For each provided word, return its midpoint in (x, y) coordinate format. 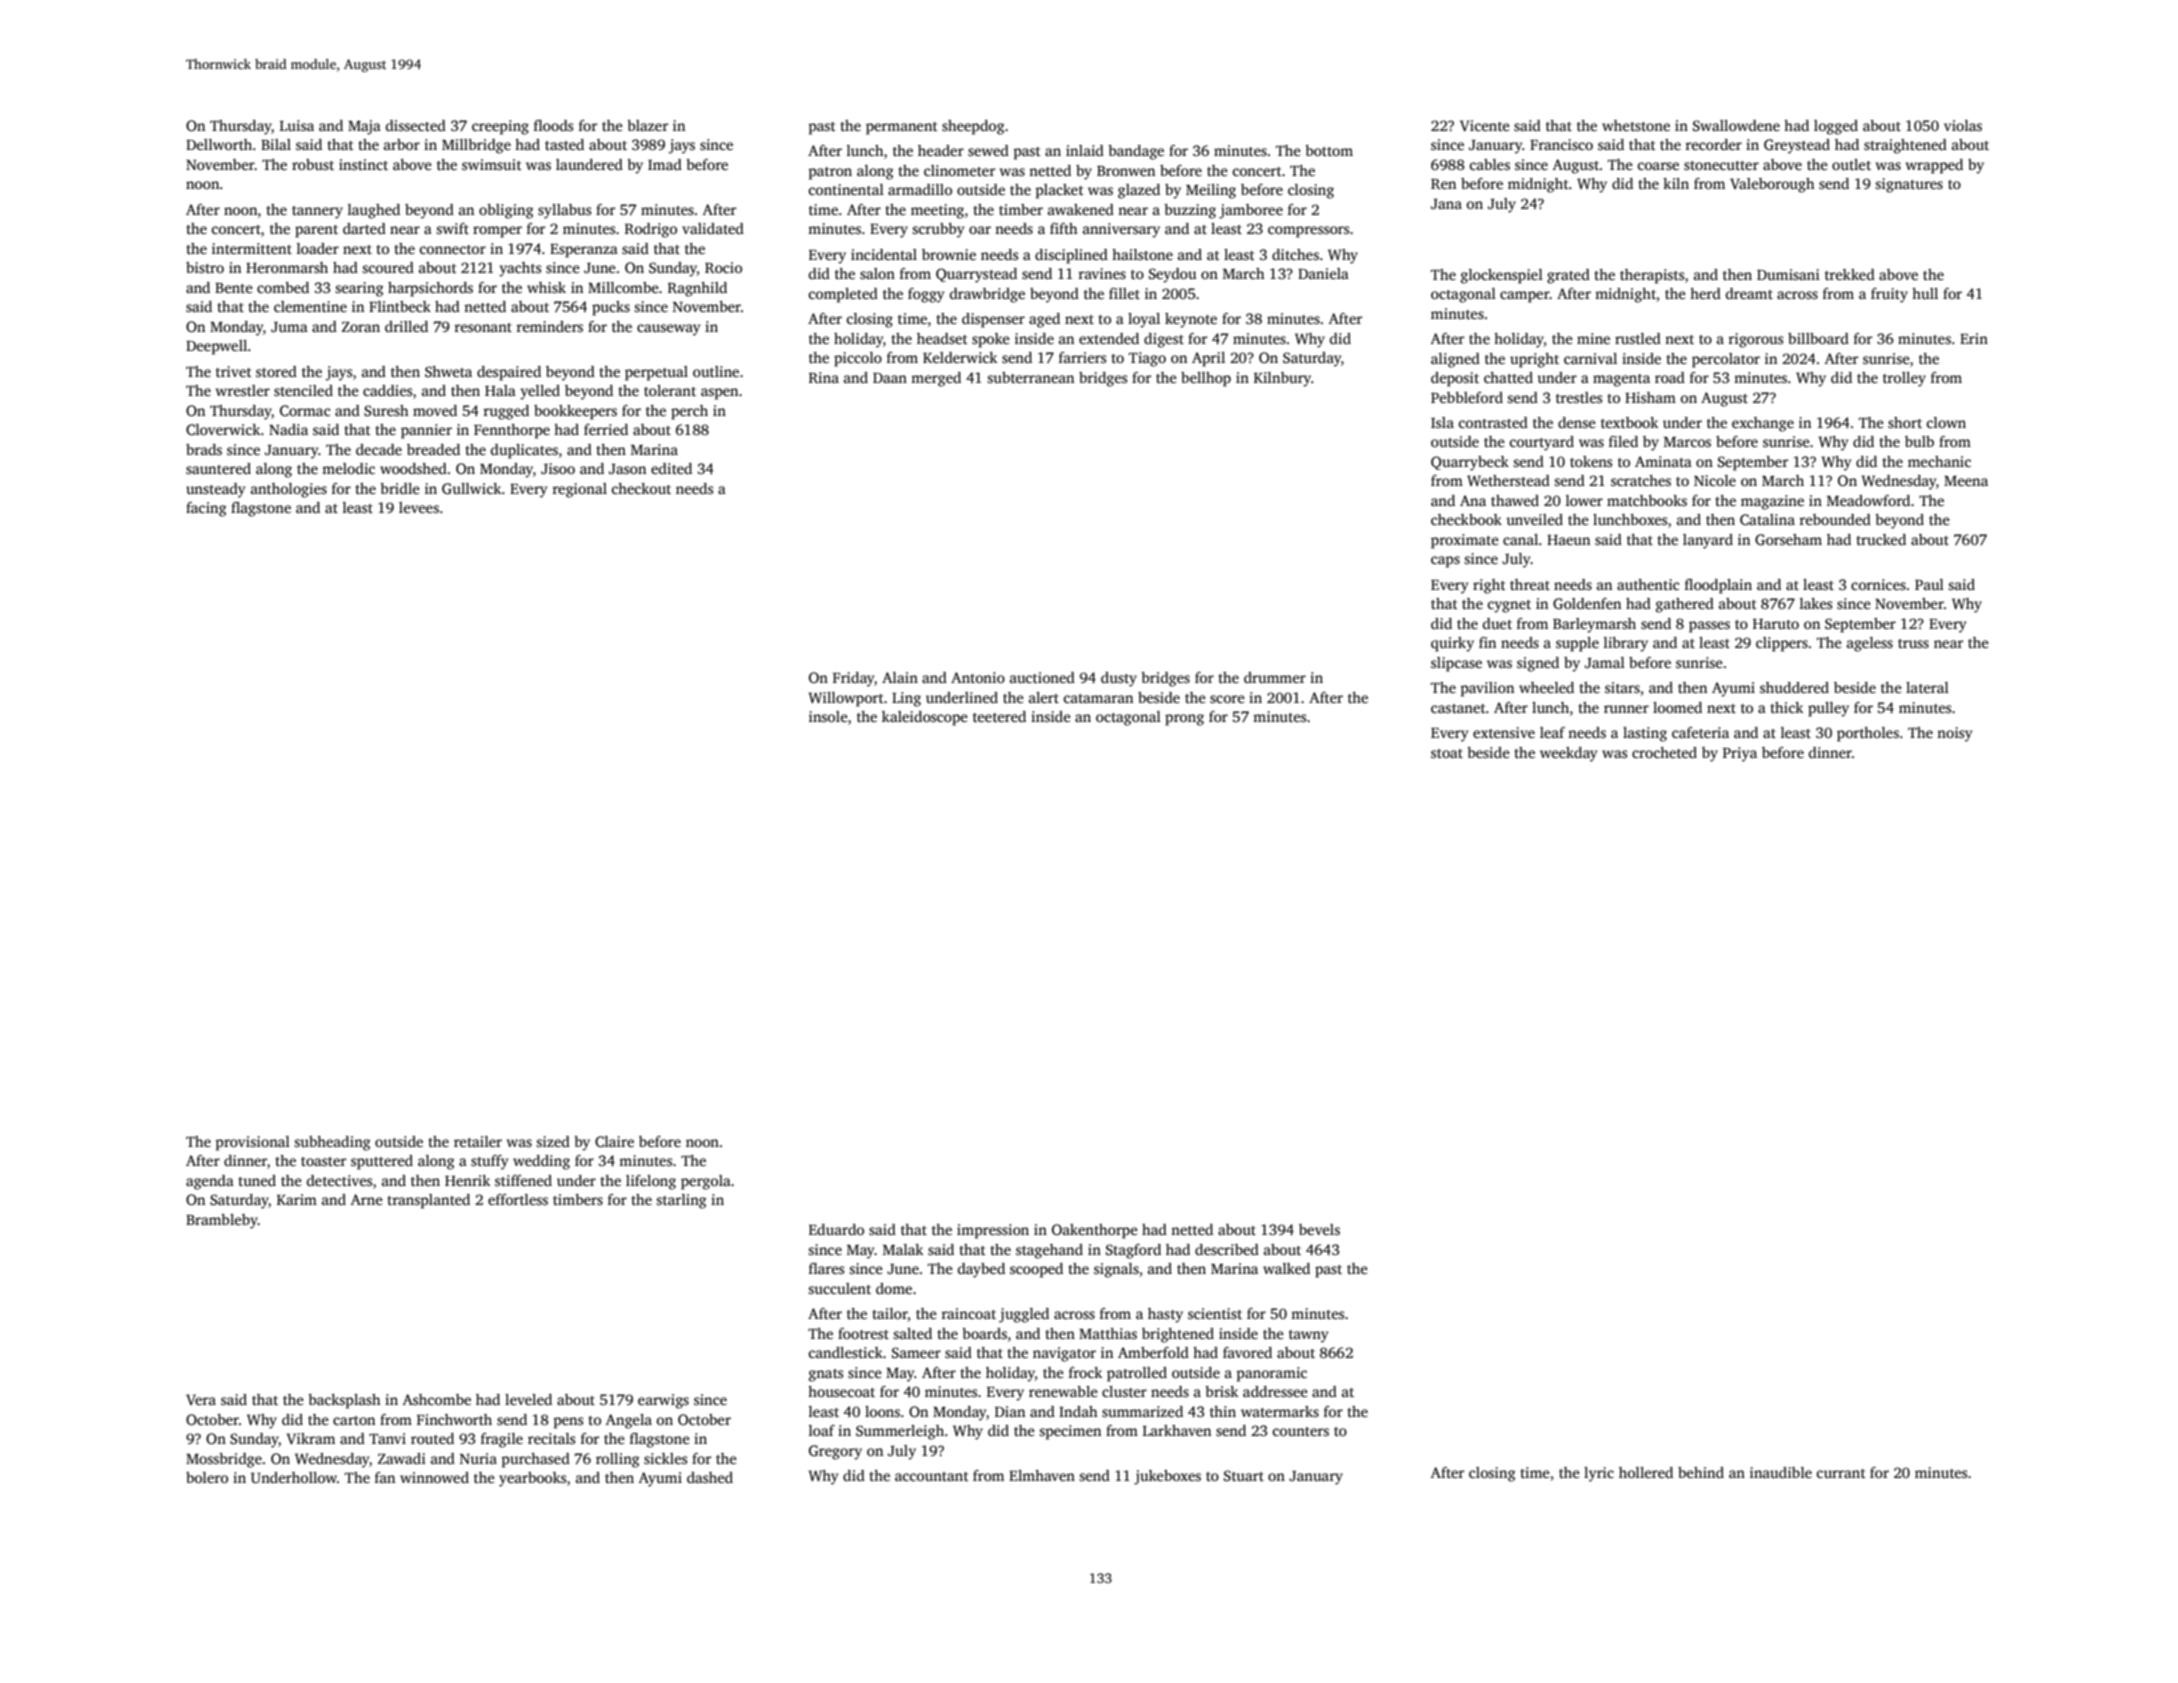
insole (828, 716)
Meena (1966, 481)
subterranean (1030, 377)
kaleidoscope (925, 718)
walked (1286, 1268)
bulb (1919, 441)
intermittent (252, 248)
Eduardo (836, 1229)
